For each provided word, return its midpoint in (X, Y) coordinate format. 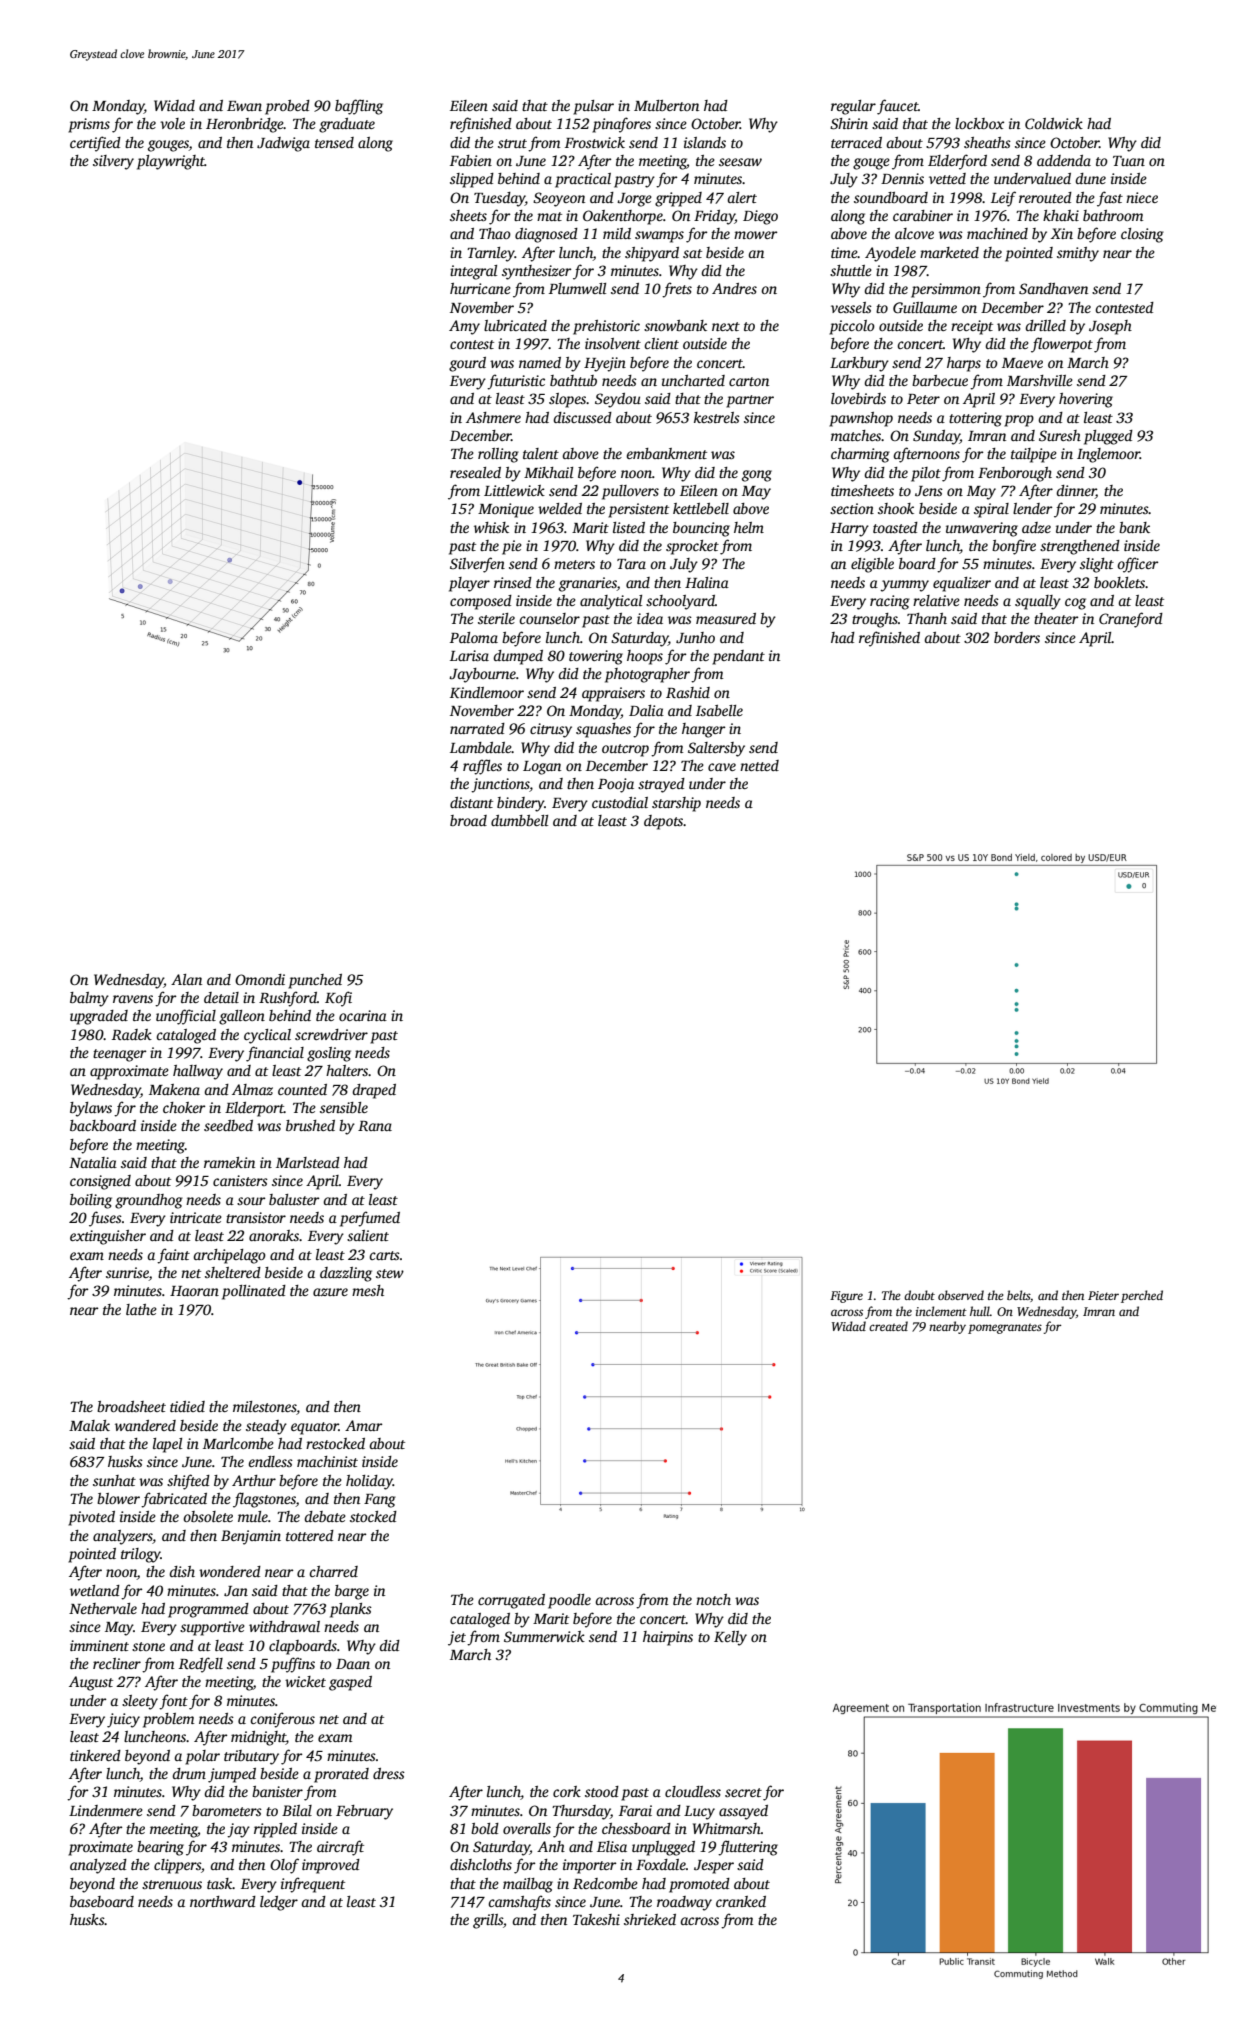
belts (1018, 1295)
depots (664, 822)
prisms (89, 125)
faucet (897, 107)
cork (567, 1791)
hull (980, 1311)
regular (853, 107)
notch (713, 1599)
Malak (89, 1425)
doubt (919, 1295)
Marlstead (308, 1162)
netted (759, 765)
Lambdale (481, 747)
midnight (258, 1738)
